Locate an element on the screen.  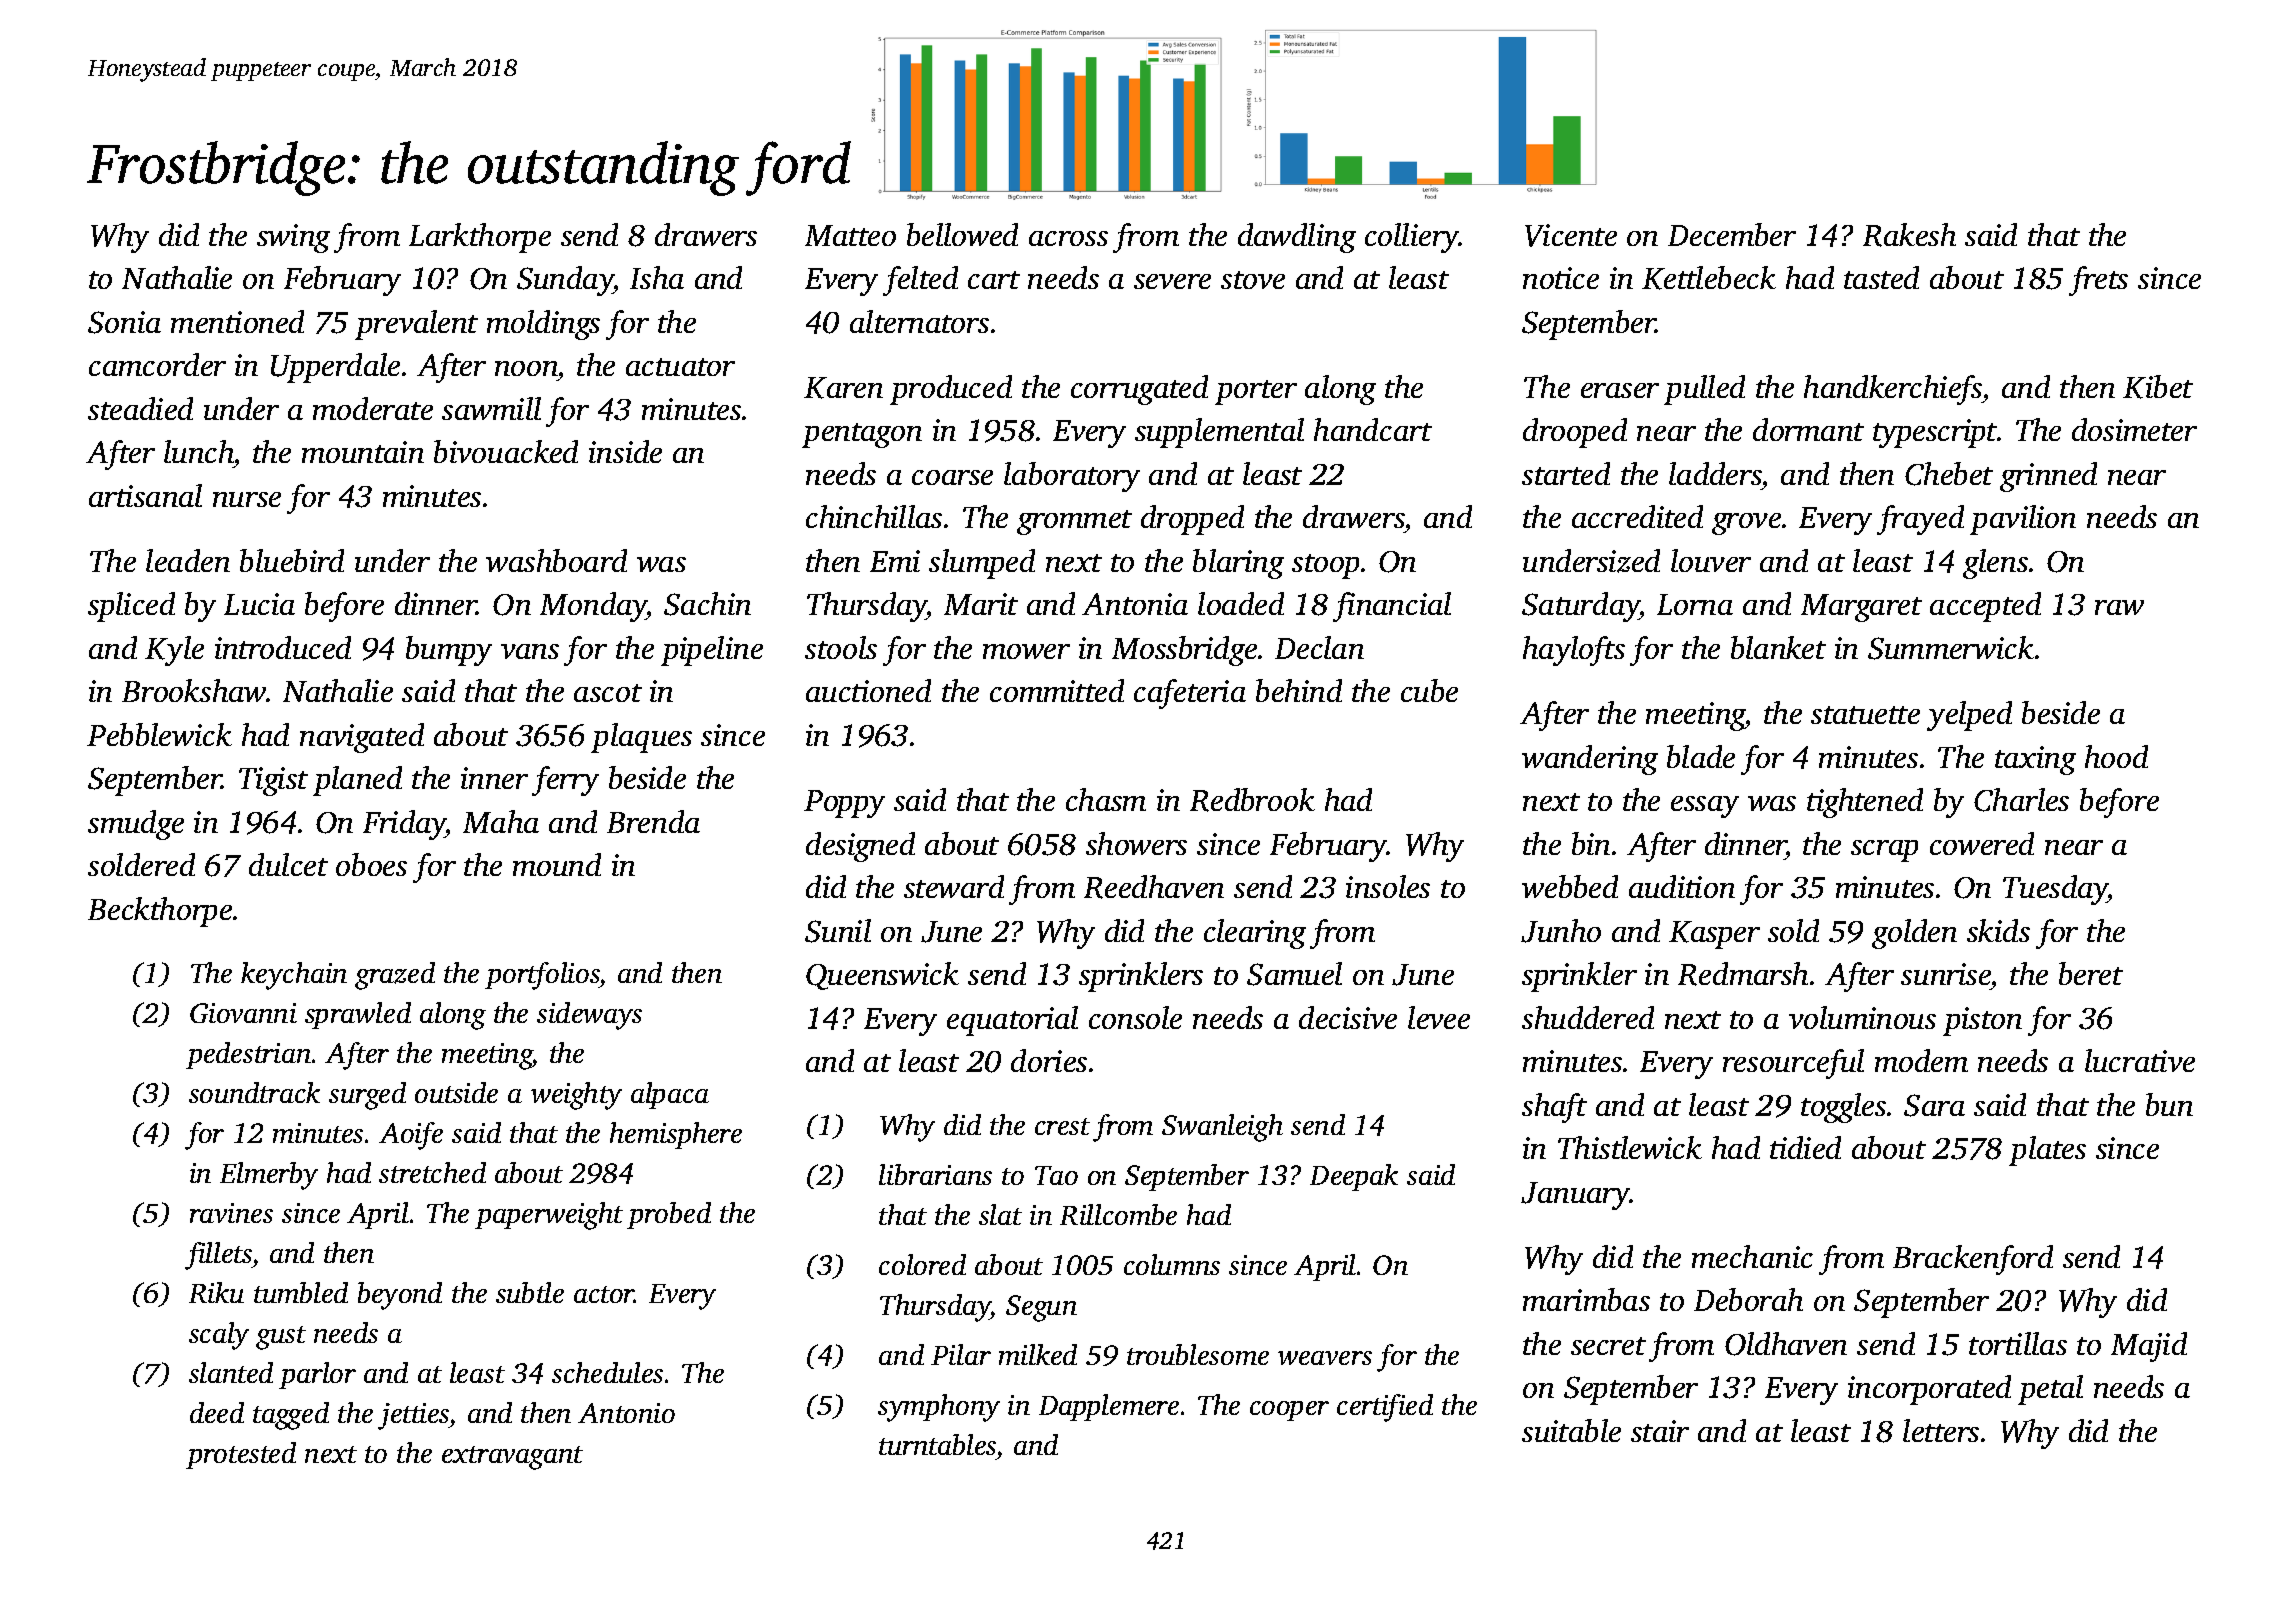
swing is located at coordinates (293, 238).
